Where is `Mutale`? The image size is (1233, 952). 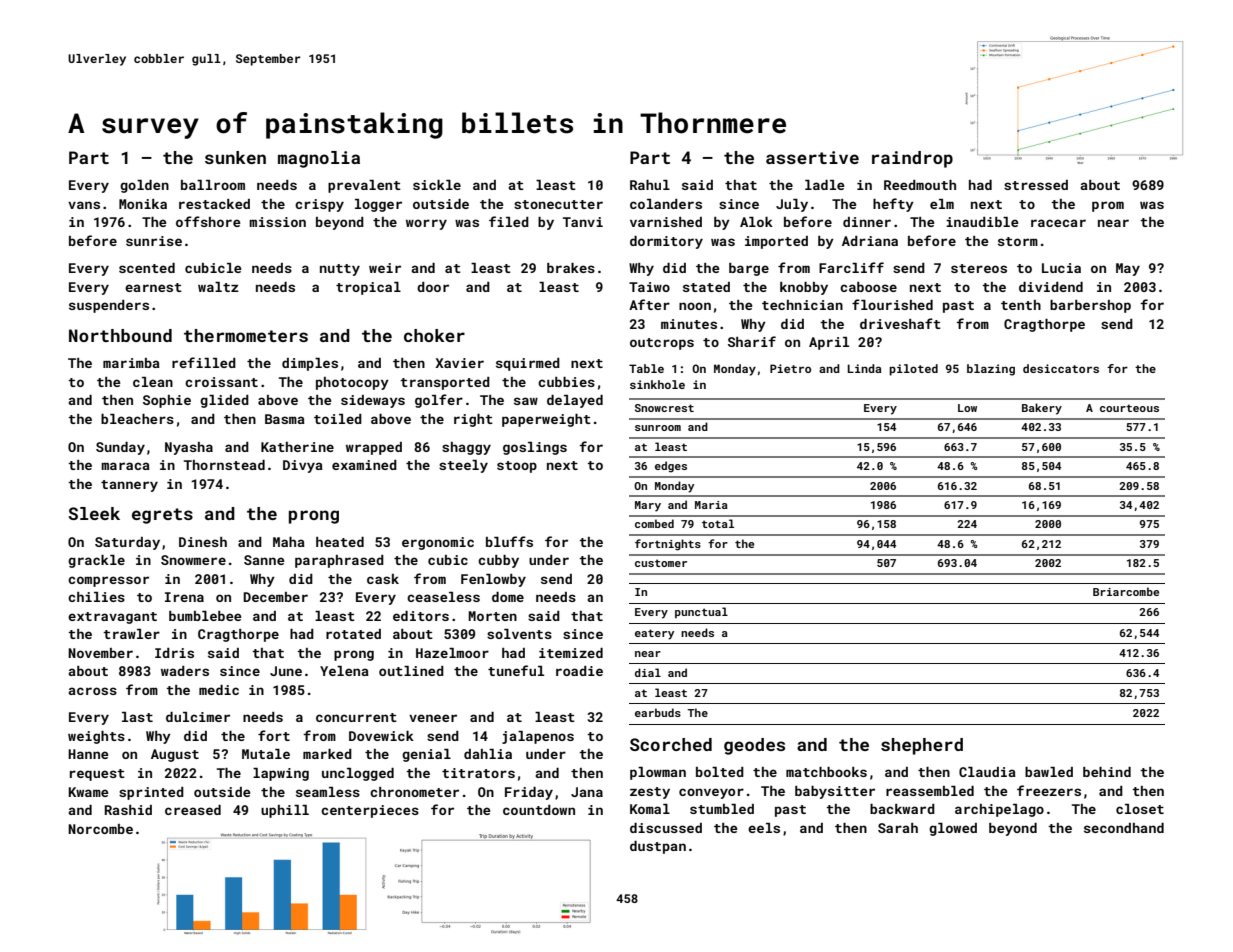
Mutale is located at coordinates (266, 754).
